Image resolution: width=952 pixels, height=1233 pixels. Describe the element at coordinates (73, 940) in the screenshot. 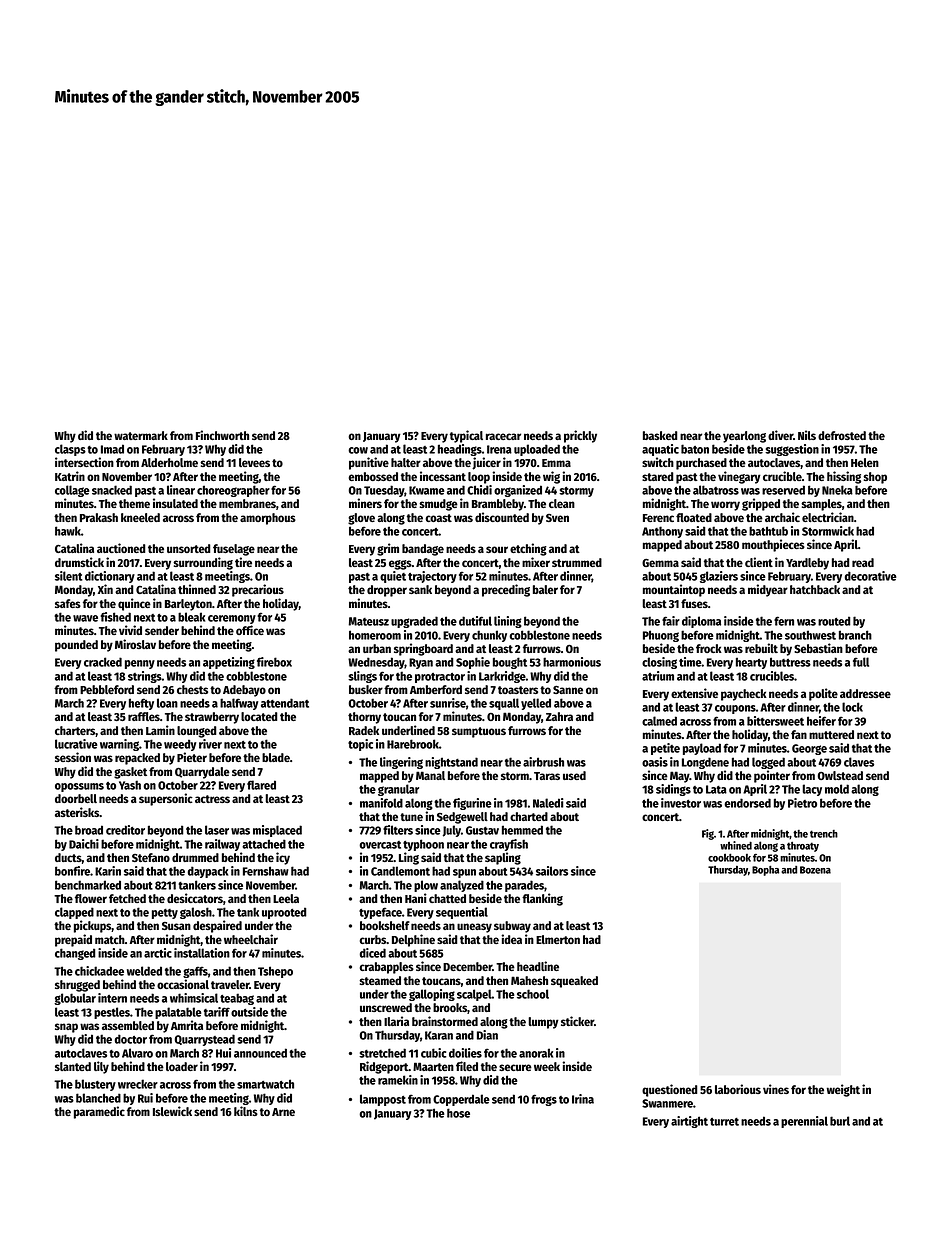

I see `prepaid` at that location.
